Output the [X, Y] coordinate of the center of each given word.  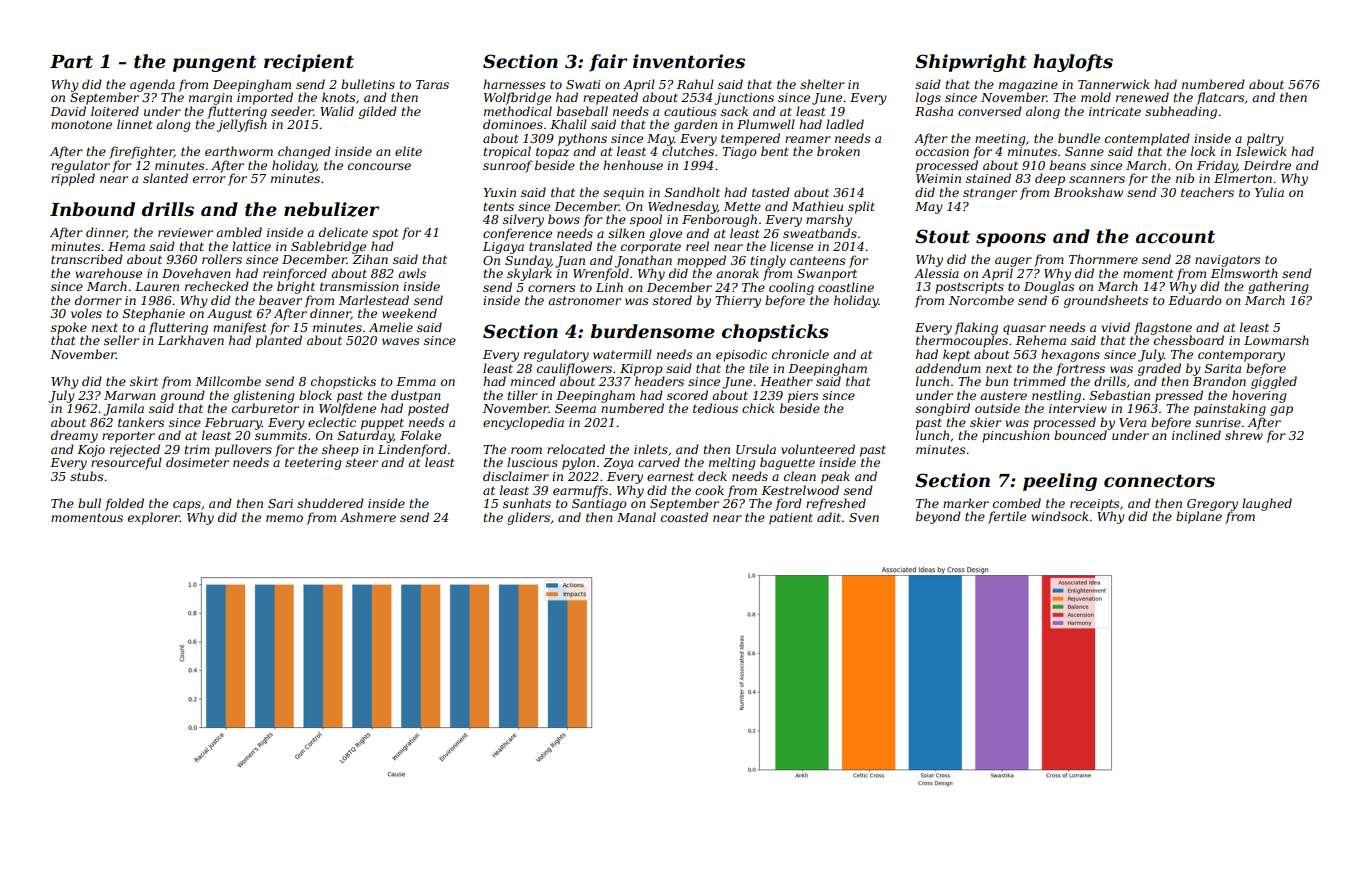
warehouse [109, 273]
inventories [689, 61]
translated [560, 246]
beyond [938, 517]
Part [71, 62]
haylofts [1073, 63]
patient [791, 519]
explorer [154, 518]
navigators [1227, 261]
